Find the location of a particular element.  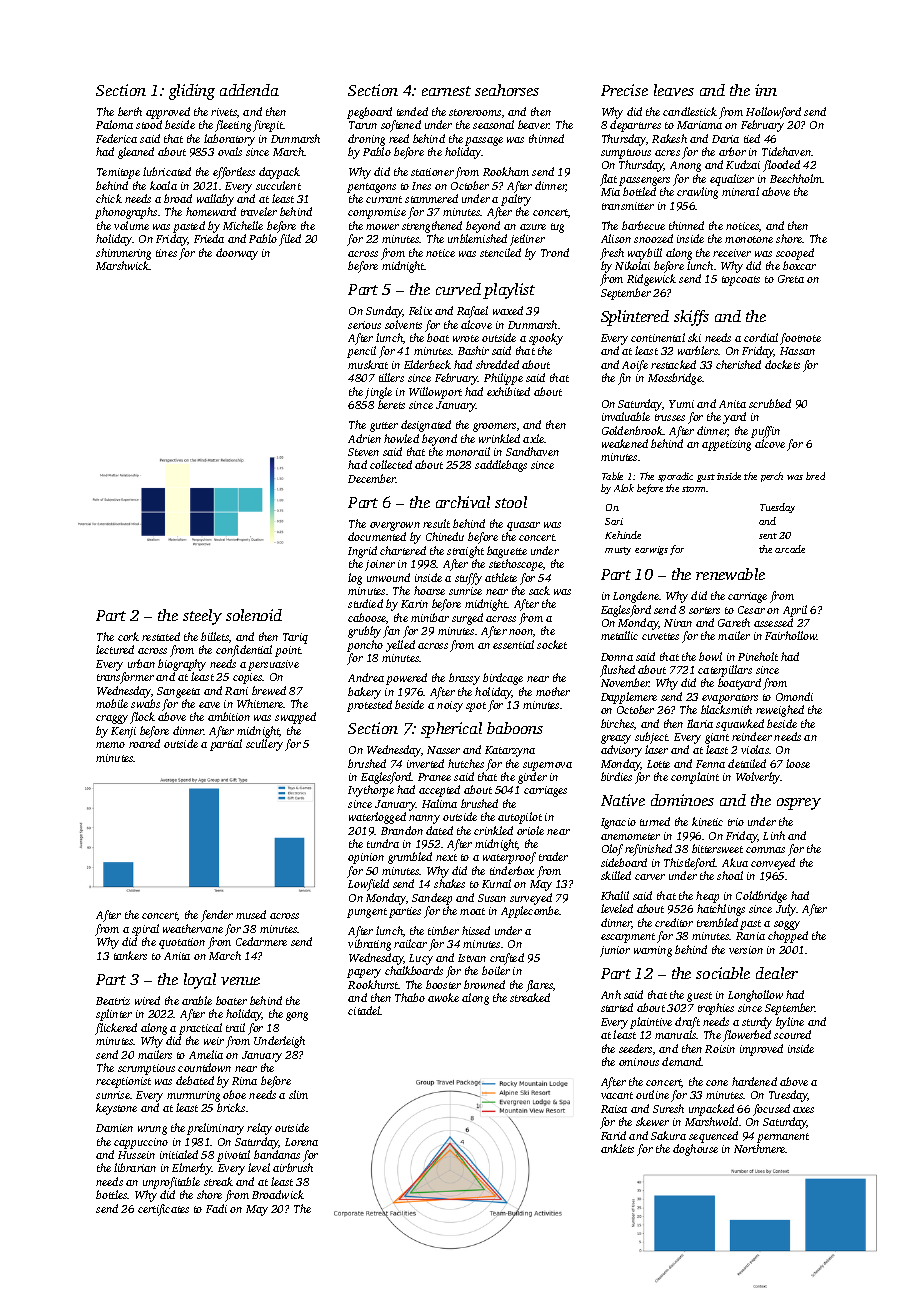

seasonal is located at coordinates (493, 124).
